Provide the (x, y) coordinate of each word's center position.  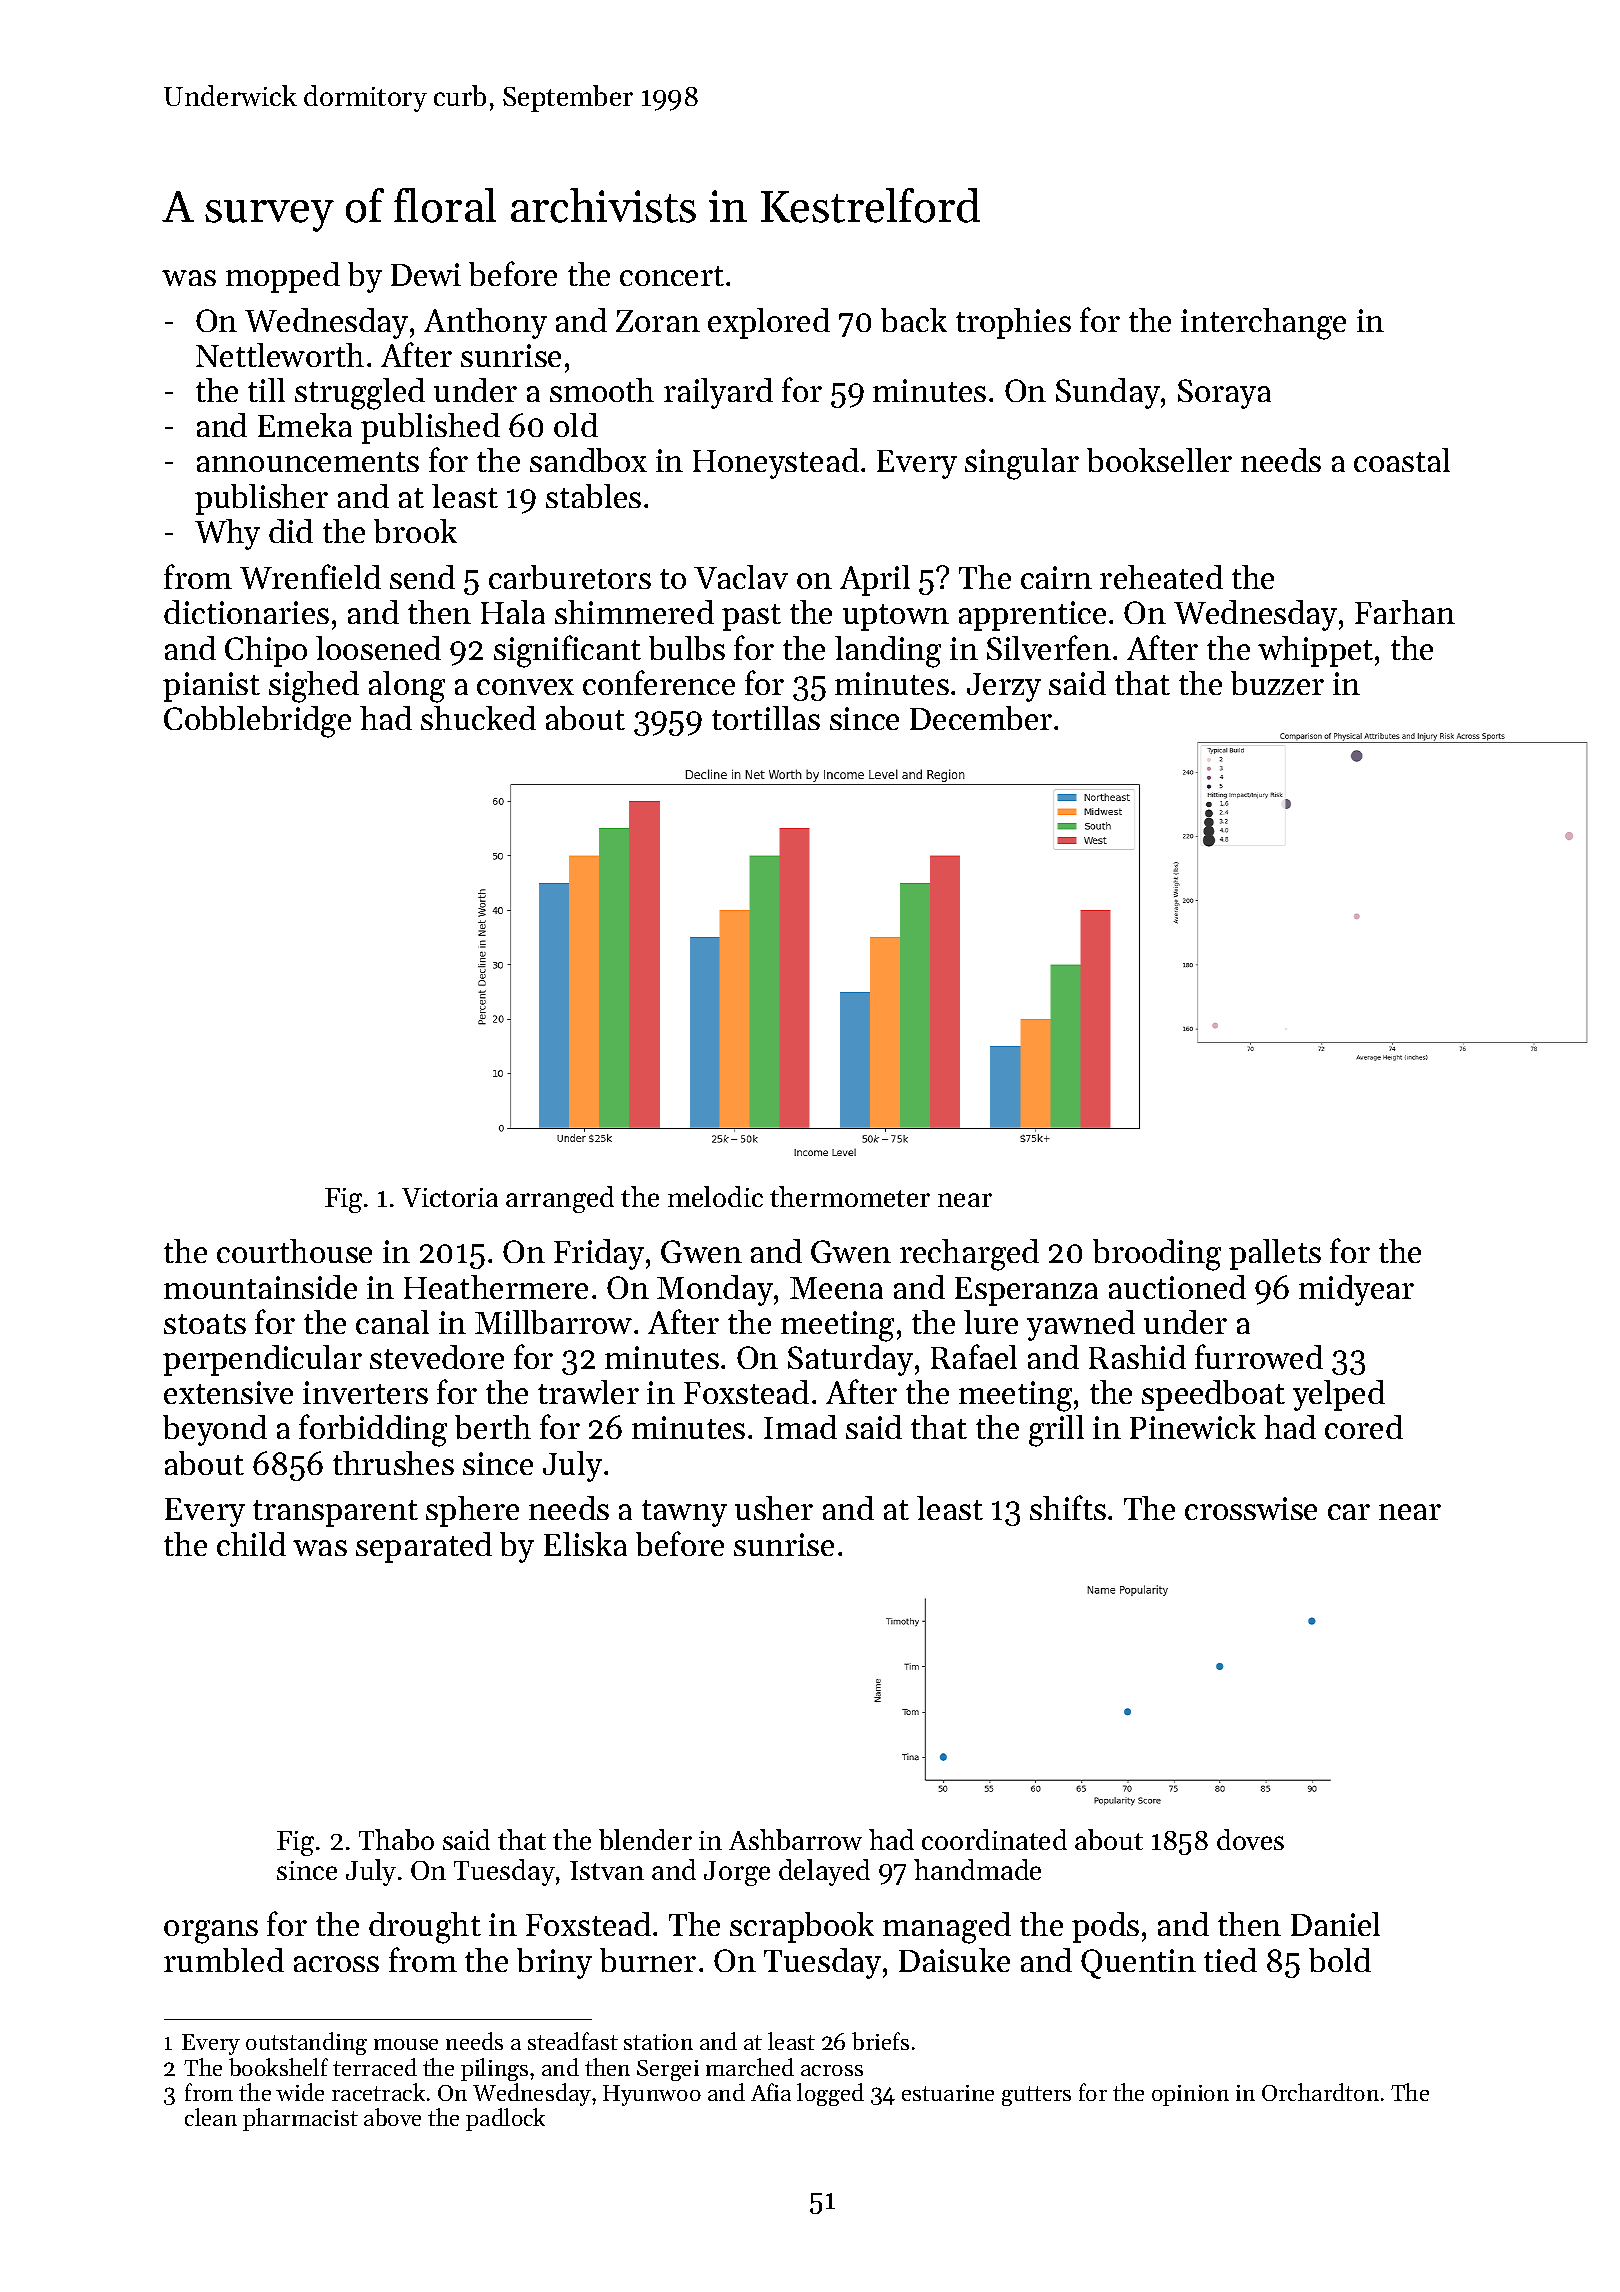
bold (1340, 1960)
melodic (715, 1196)
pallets (1275, 1254)
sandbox (588, 460)
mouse (406, 2044)
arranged (560, 1199)
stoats (205, 1324)
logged (830, 2094)
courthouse (294, 1251)
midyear (1356, 1290)
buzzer (1277, 683)
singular (1022, 464)
